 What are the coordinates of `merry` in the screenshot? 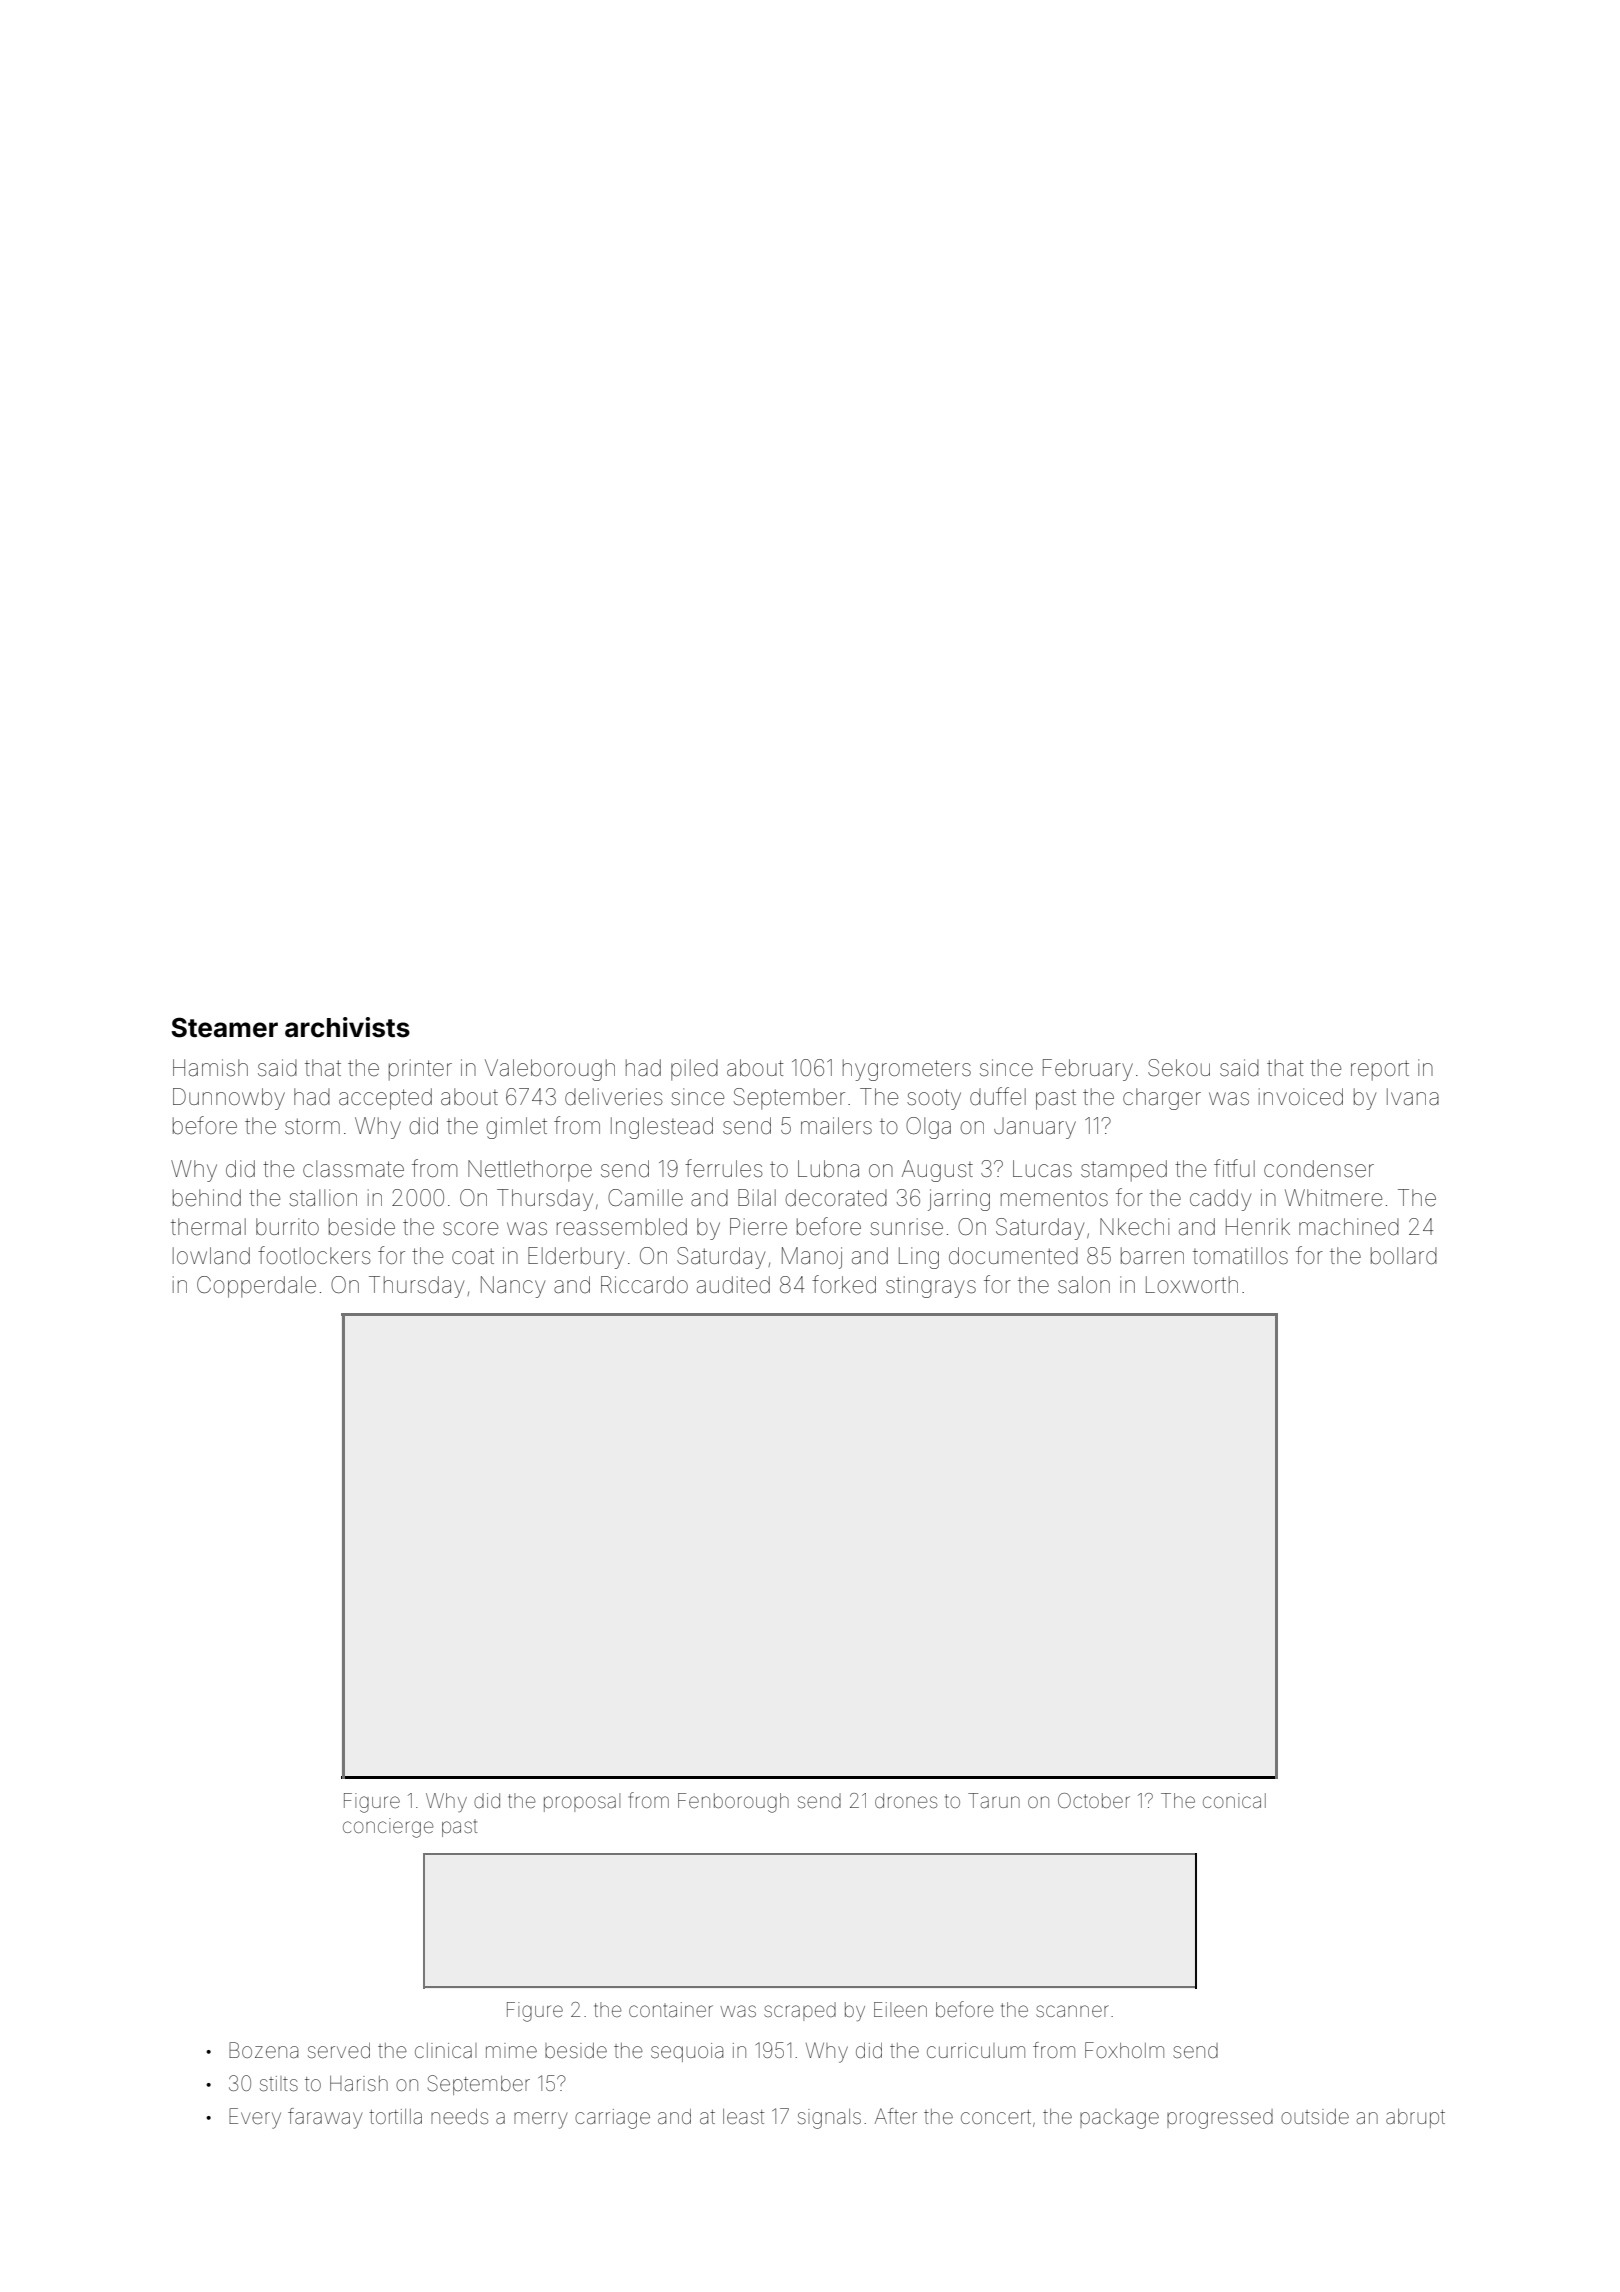 It's located at (540, 2120).
